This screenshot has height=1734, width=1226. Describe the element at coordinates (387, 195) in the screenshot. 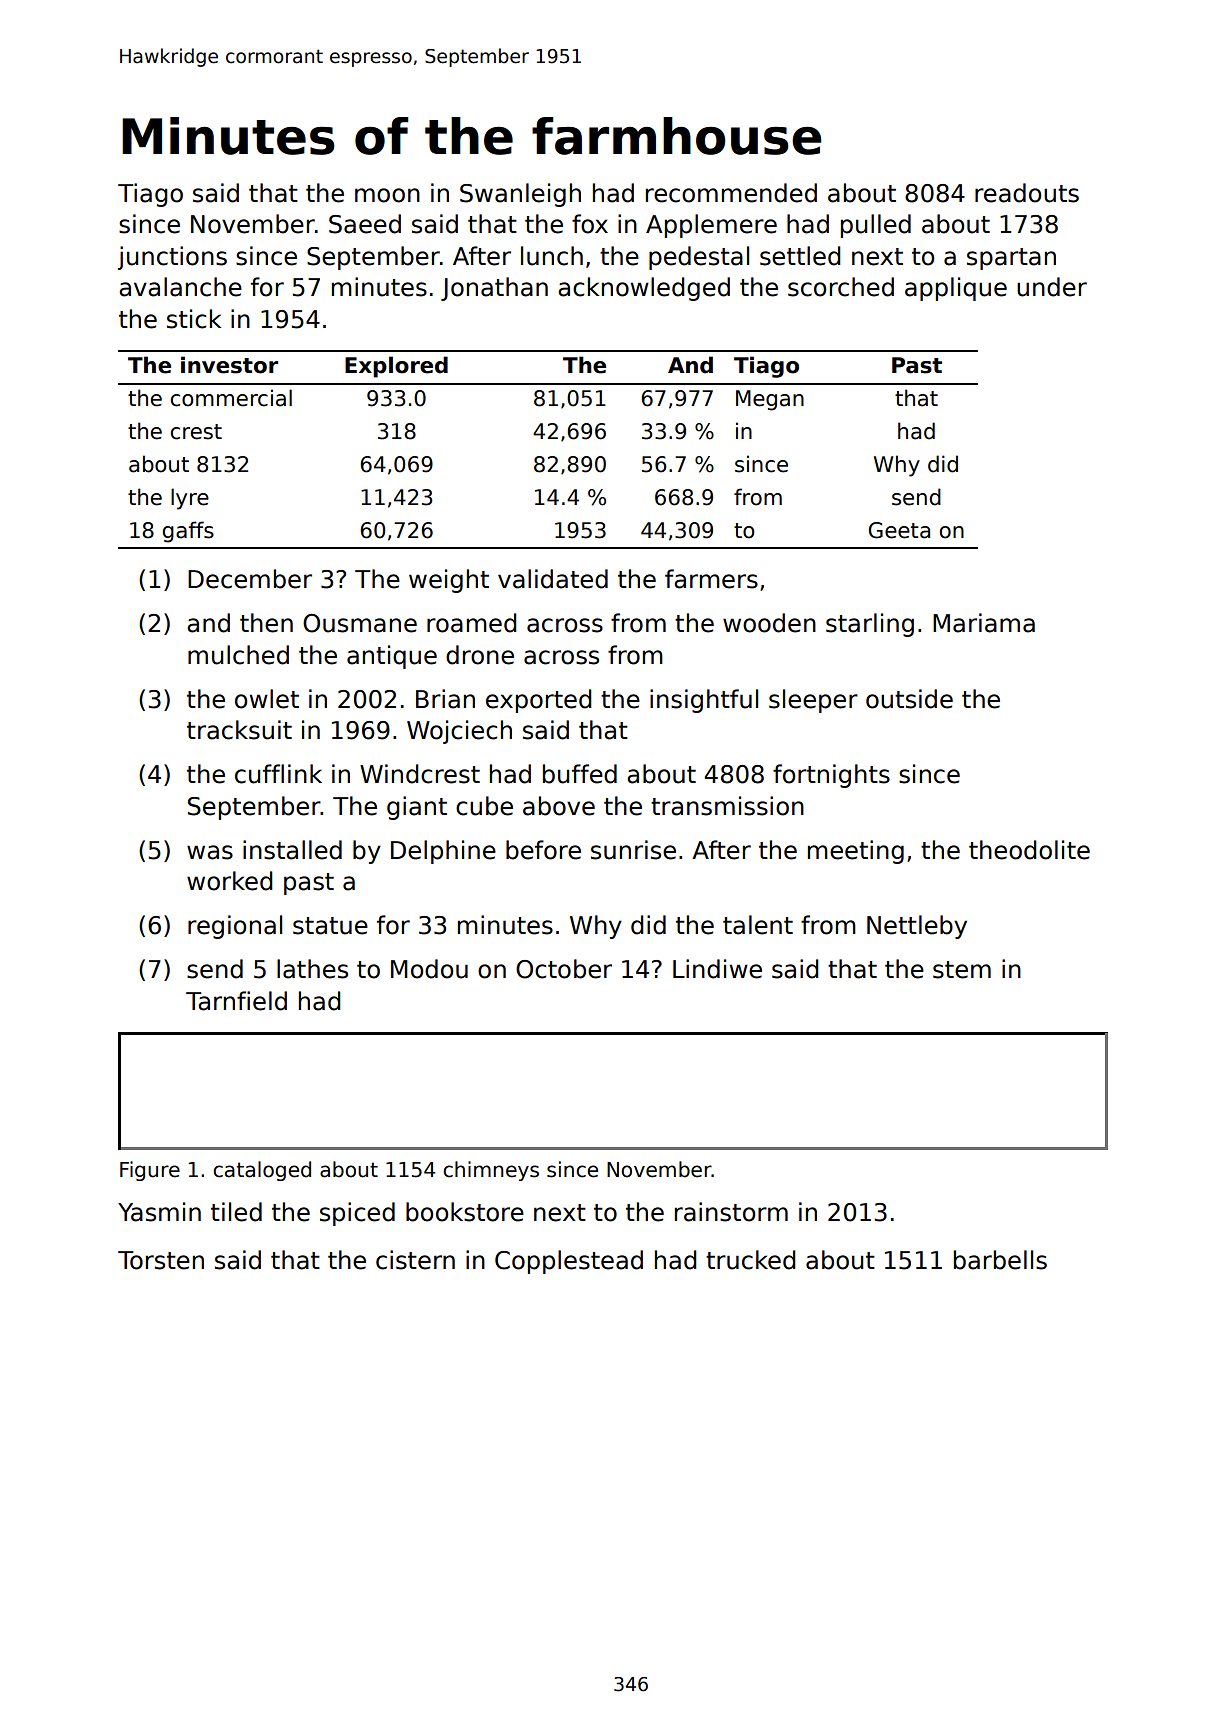

I see `moon` at that location.
